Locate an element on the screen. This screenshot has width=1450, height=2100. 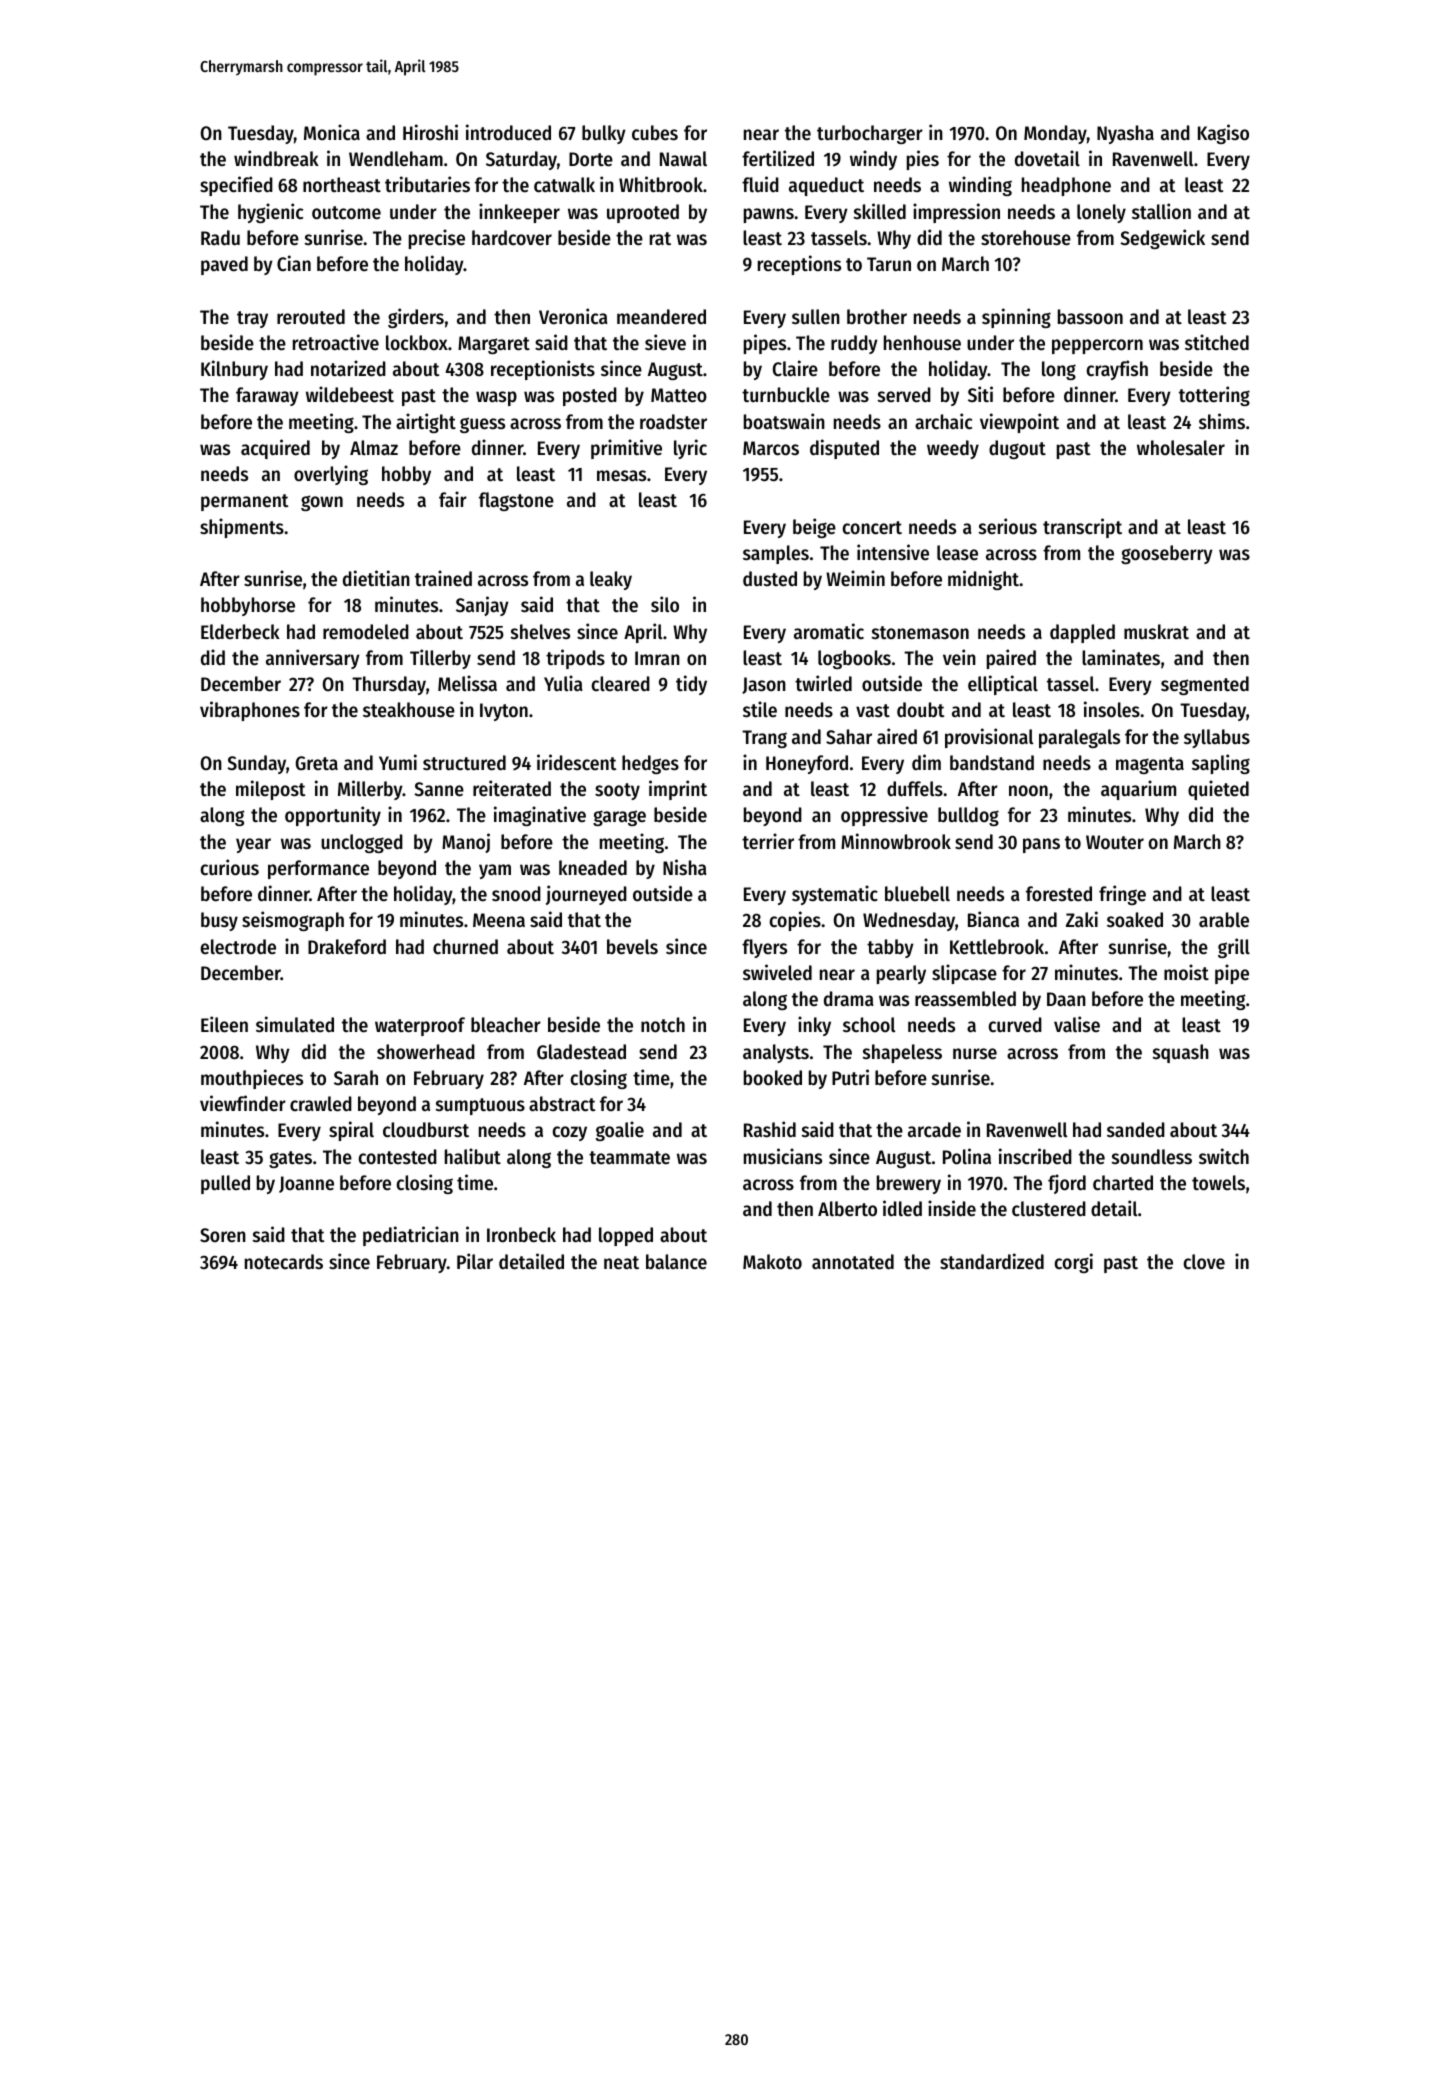
beige is located at coordinates (814, 528).
